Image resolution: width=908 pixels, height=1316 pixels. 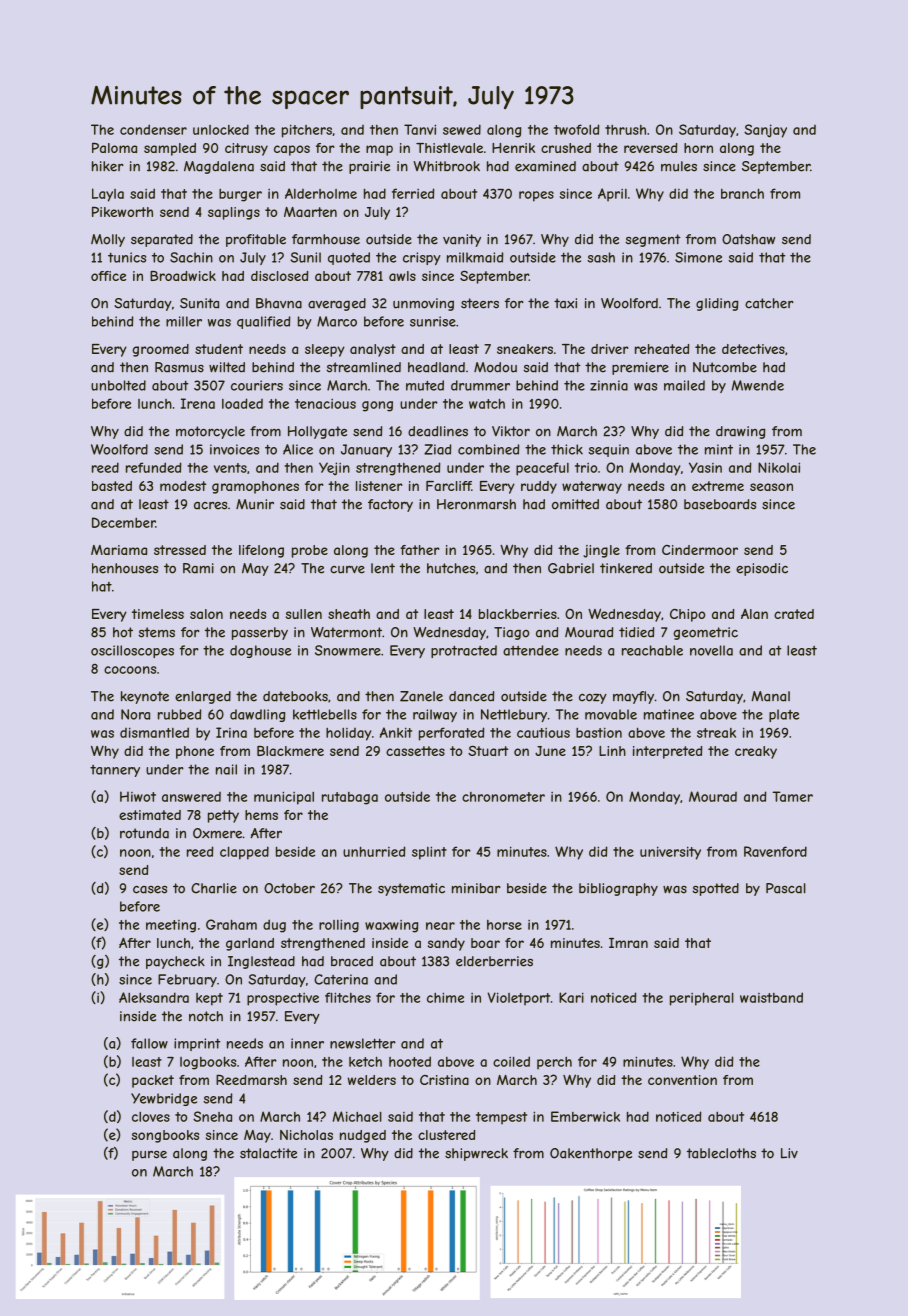 What do you see at coordinates (662, 349) in the image?
I see `reheated` at bounding box center [662, 349].
